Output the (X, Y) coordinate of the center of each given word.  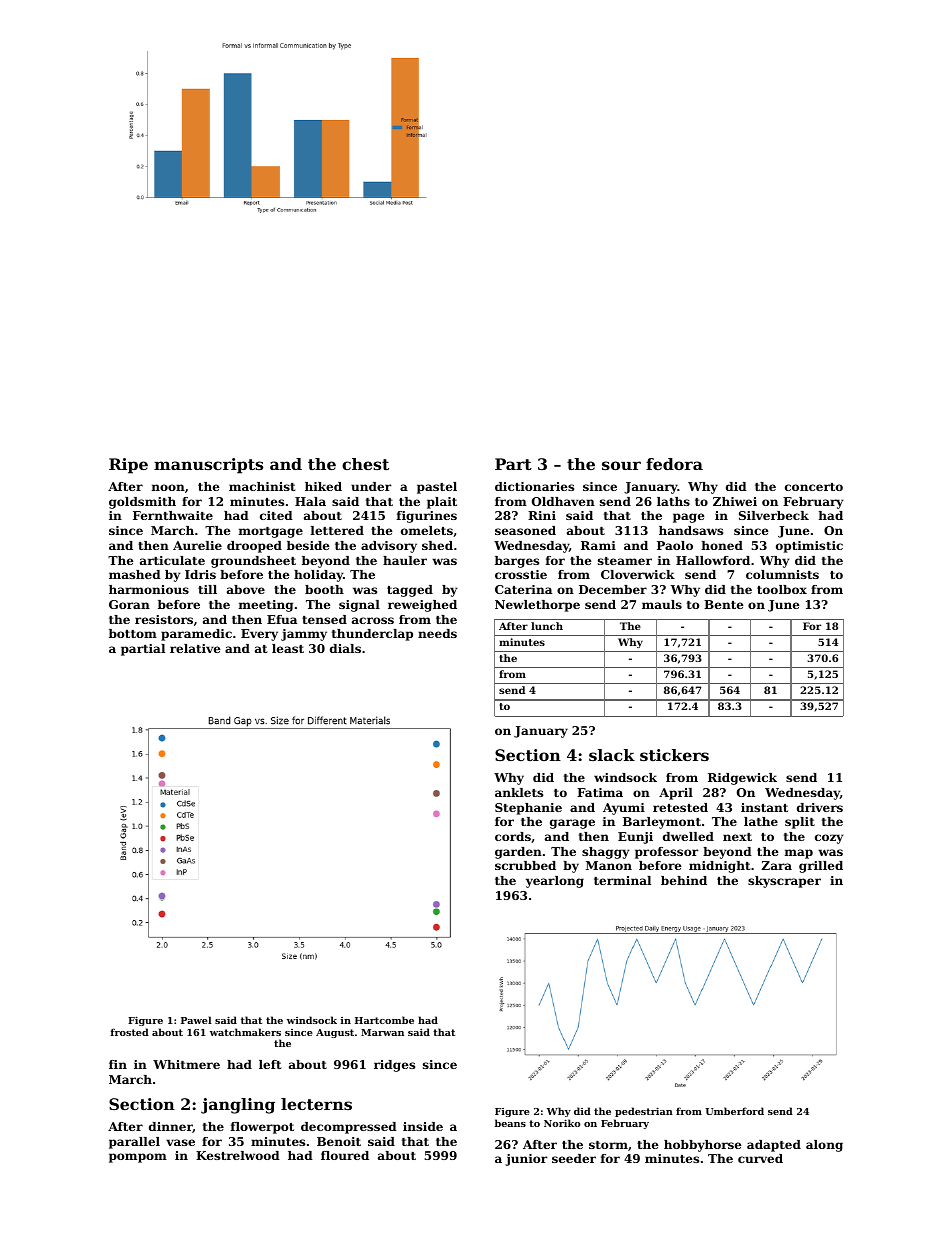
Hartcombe (384, 1020)
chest (365, 464)
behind (684, 880)
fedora (674, 464)
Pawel (196, 1020)
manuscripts (208, 466)
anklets (519, 792)
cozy (829, 839)
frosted (129, 1032)
